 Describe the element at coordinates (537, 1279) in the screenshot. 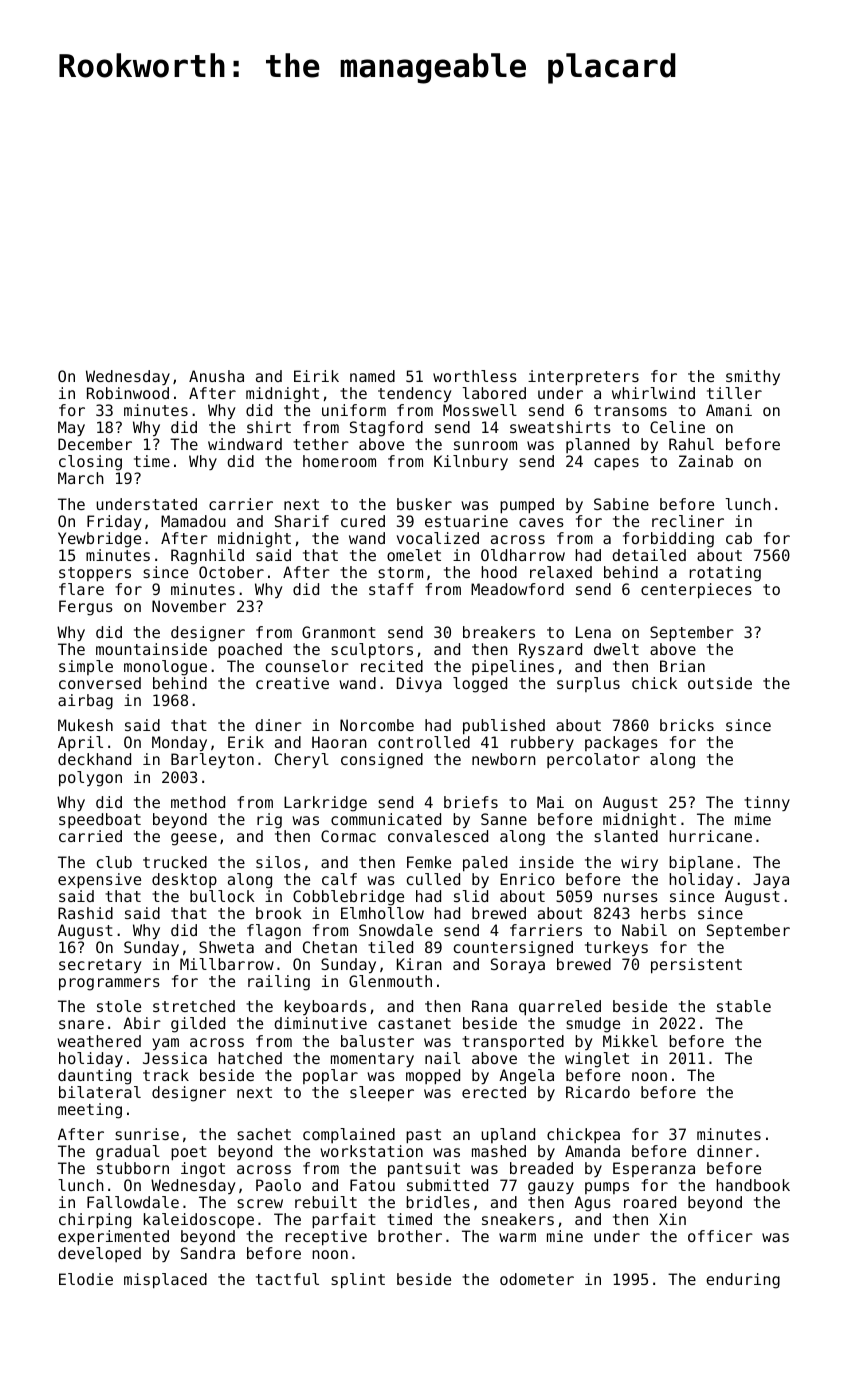

I see `odometer` at that location.
